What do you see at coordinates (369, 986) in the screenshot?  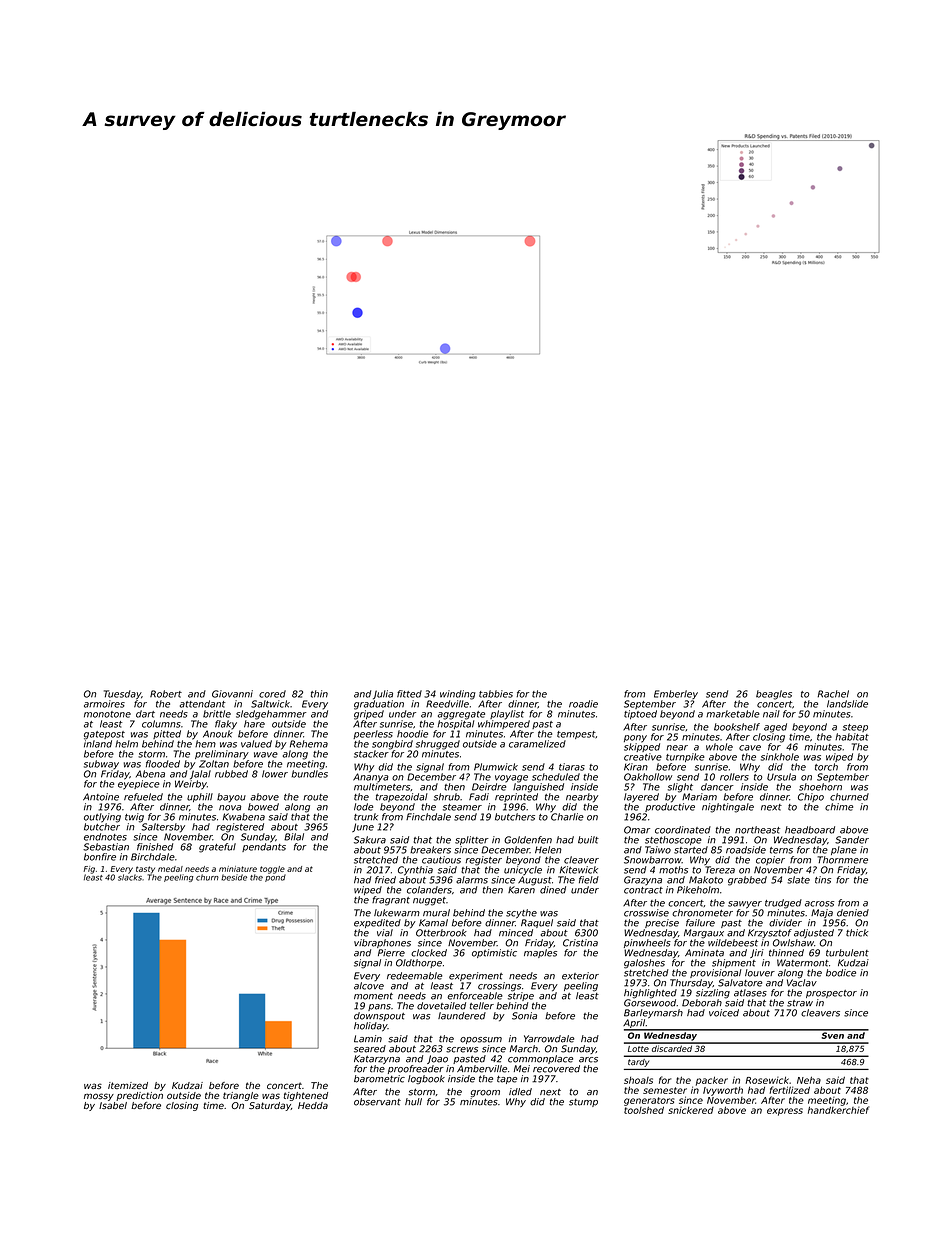 I see `alcove` at bounding box center [369, 986].
